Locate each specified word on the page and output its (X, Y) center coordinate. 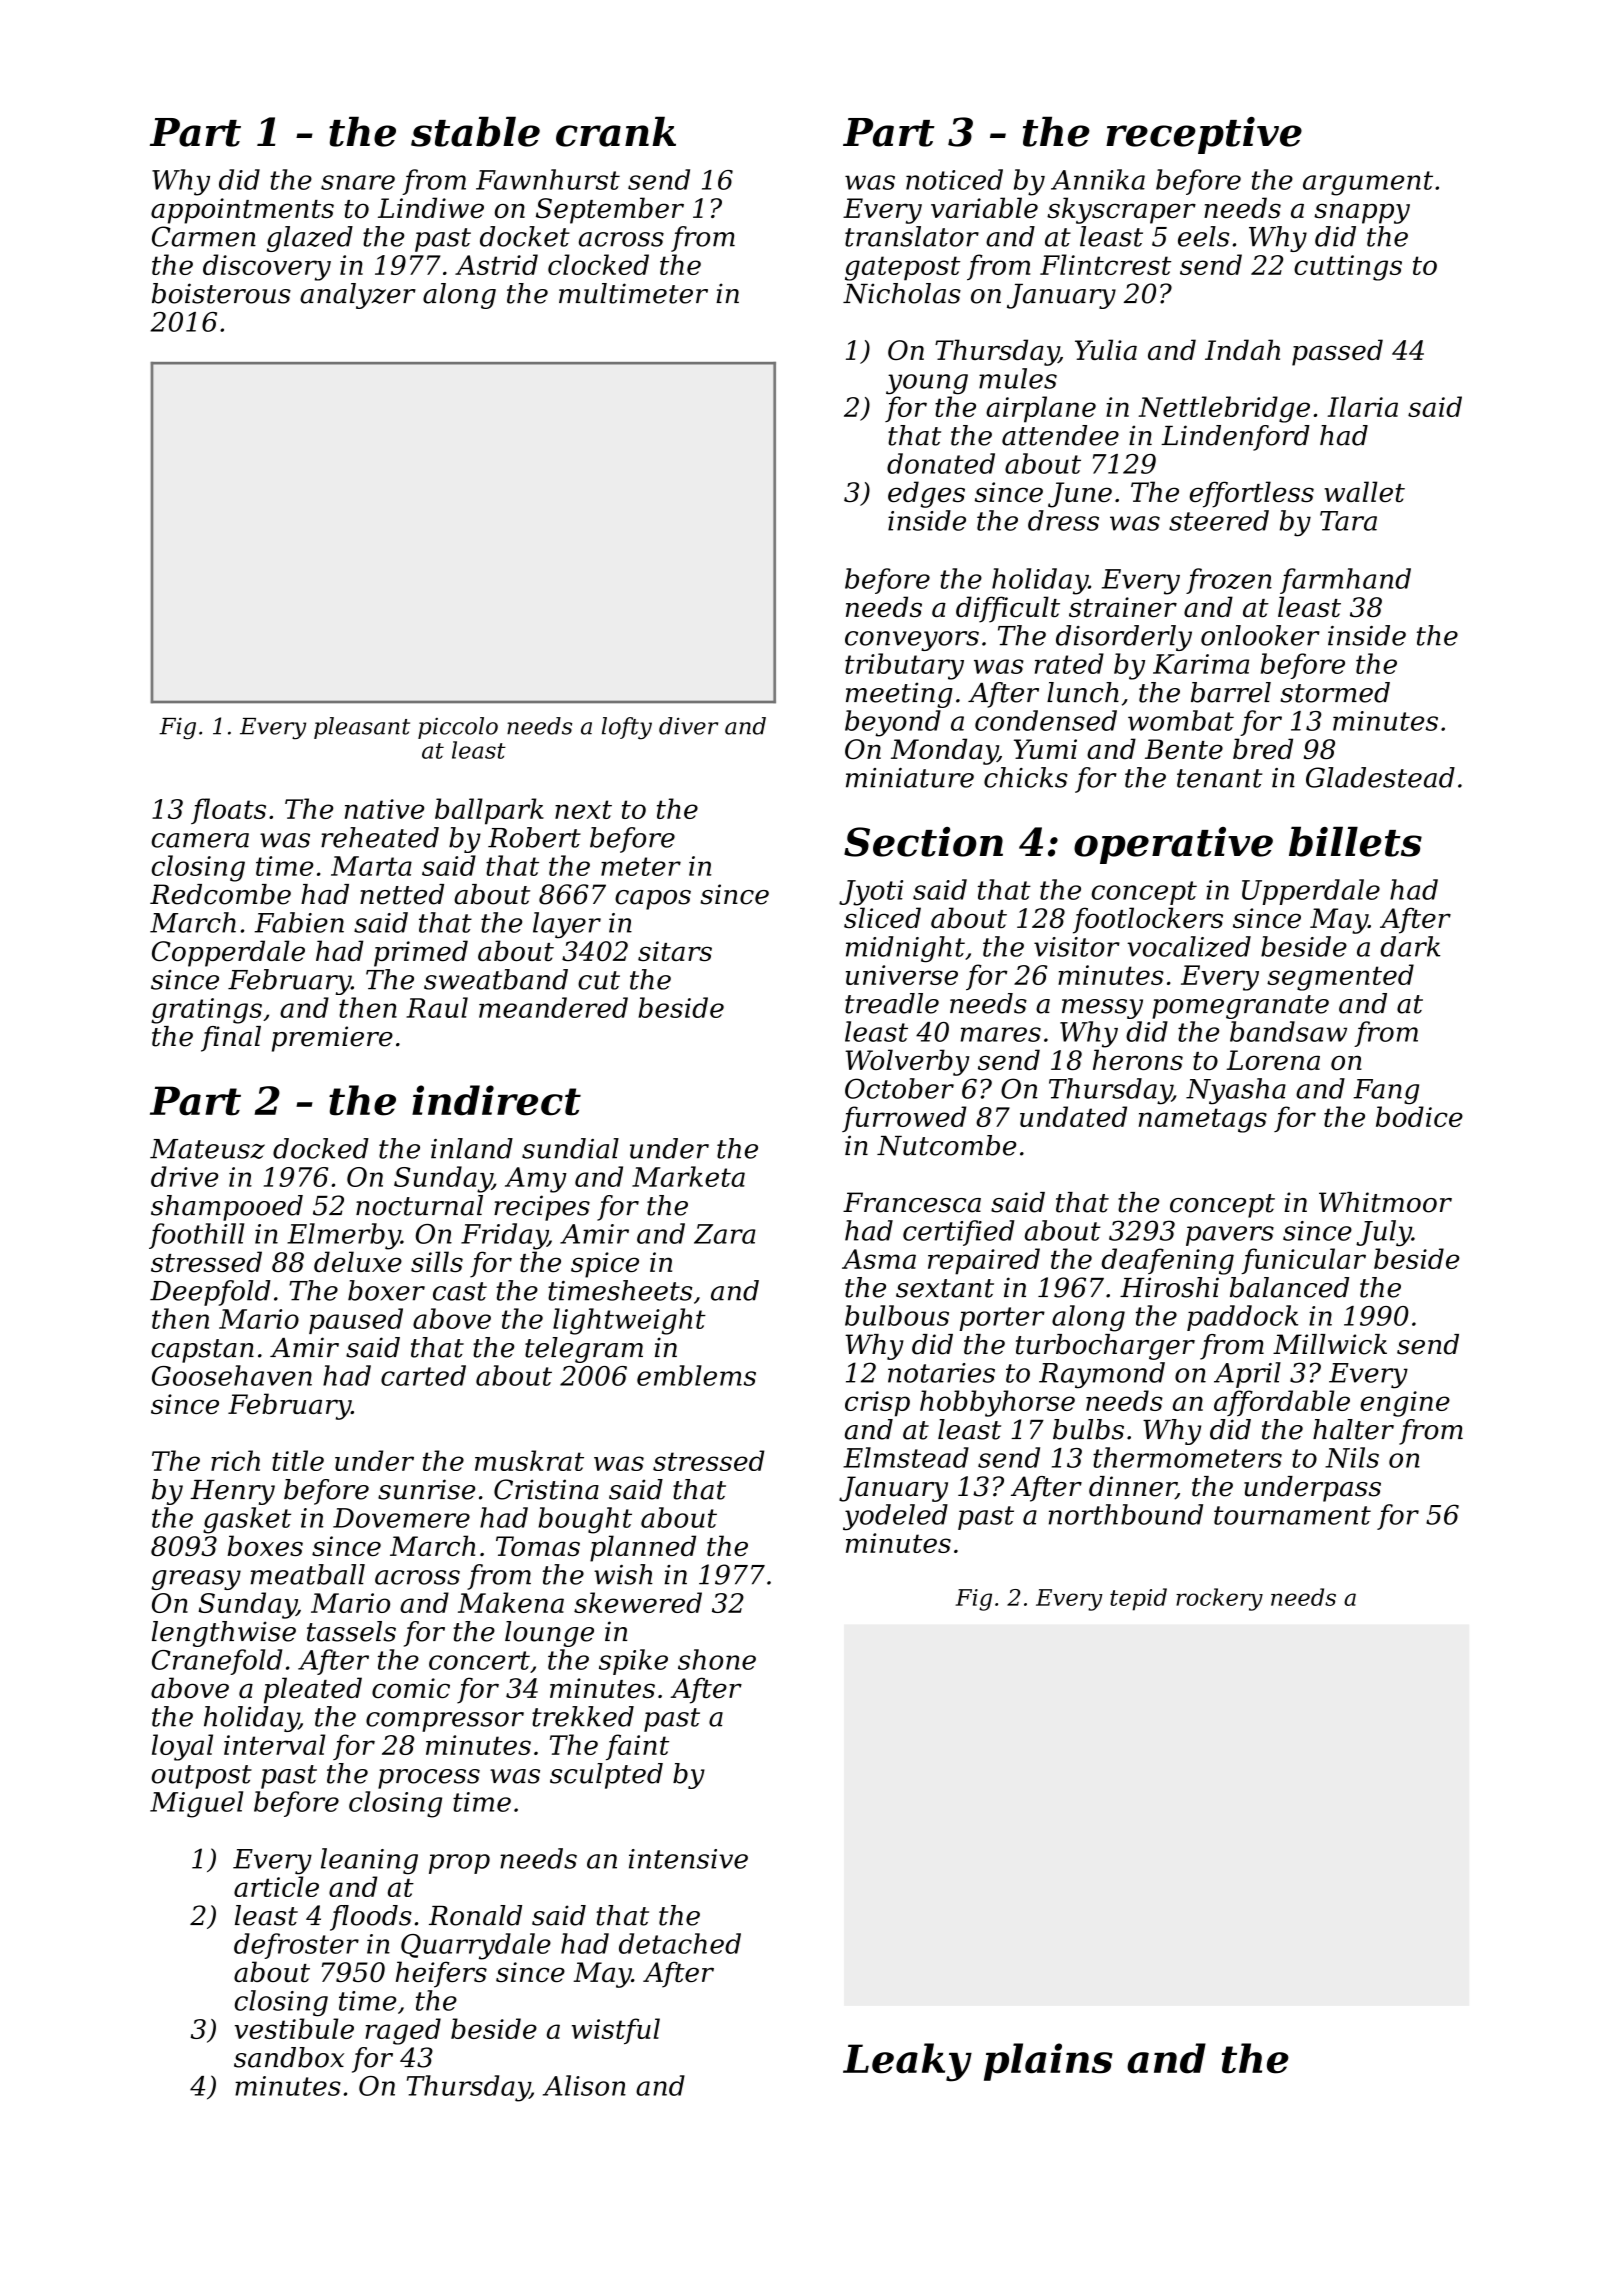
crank (616, 132)
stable (475, 132)
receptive (1204, 135)
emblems (696, 1375)
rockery (1219, 1599)
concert (479, 1660)
